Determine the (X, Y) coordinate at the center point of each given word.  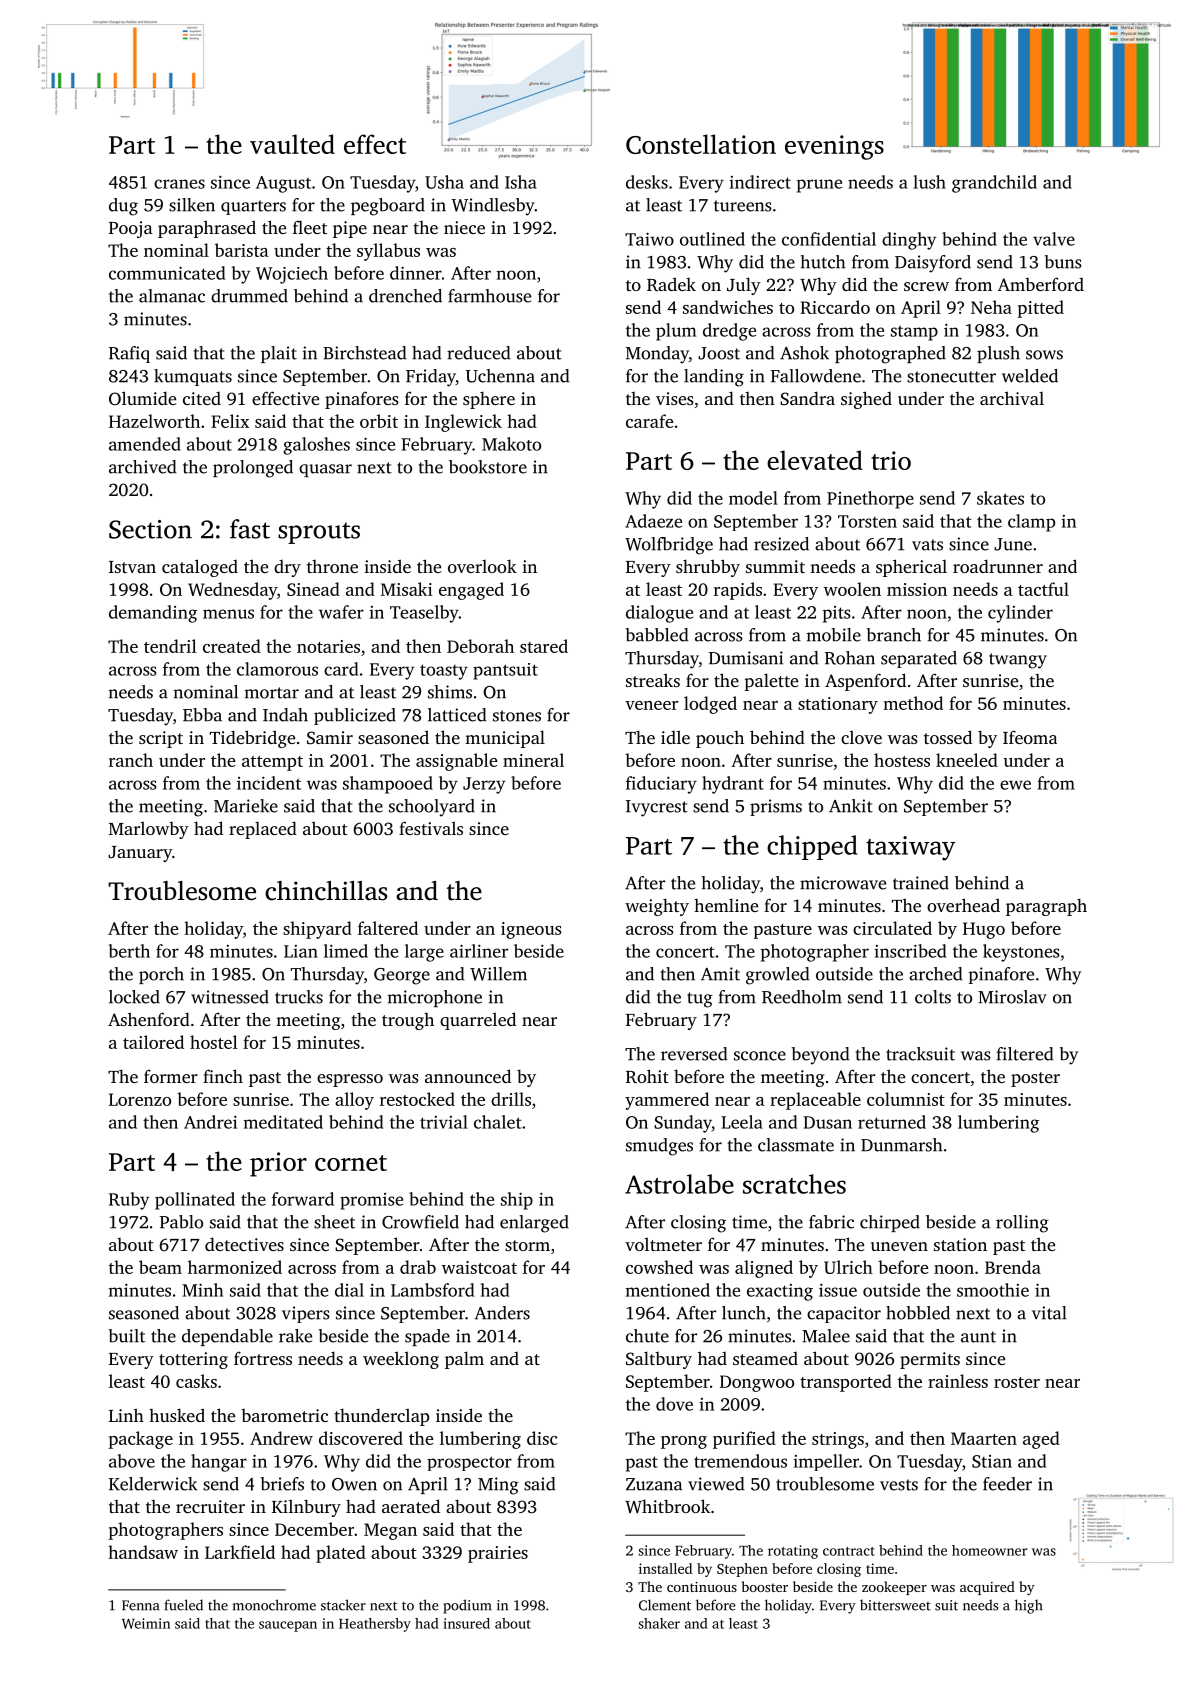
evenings (834, 147)
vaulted (292, 144)
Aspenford (865, 682)
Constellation (701, 144)
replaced (263, 830)
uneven (899, 1246)
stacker (343, 1605)
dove (674, 1404)
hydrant (733, 785)
